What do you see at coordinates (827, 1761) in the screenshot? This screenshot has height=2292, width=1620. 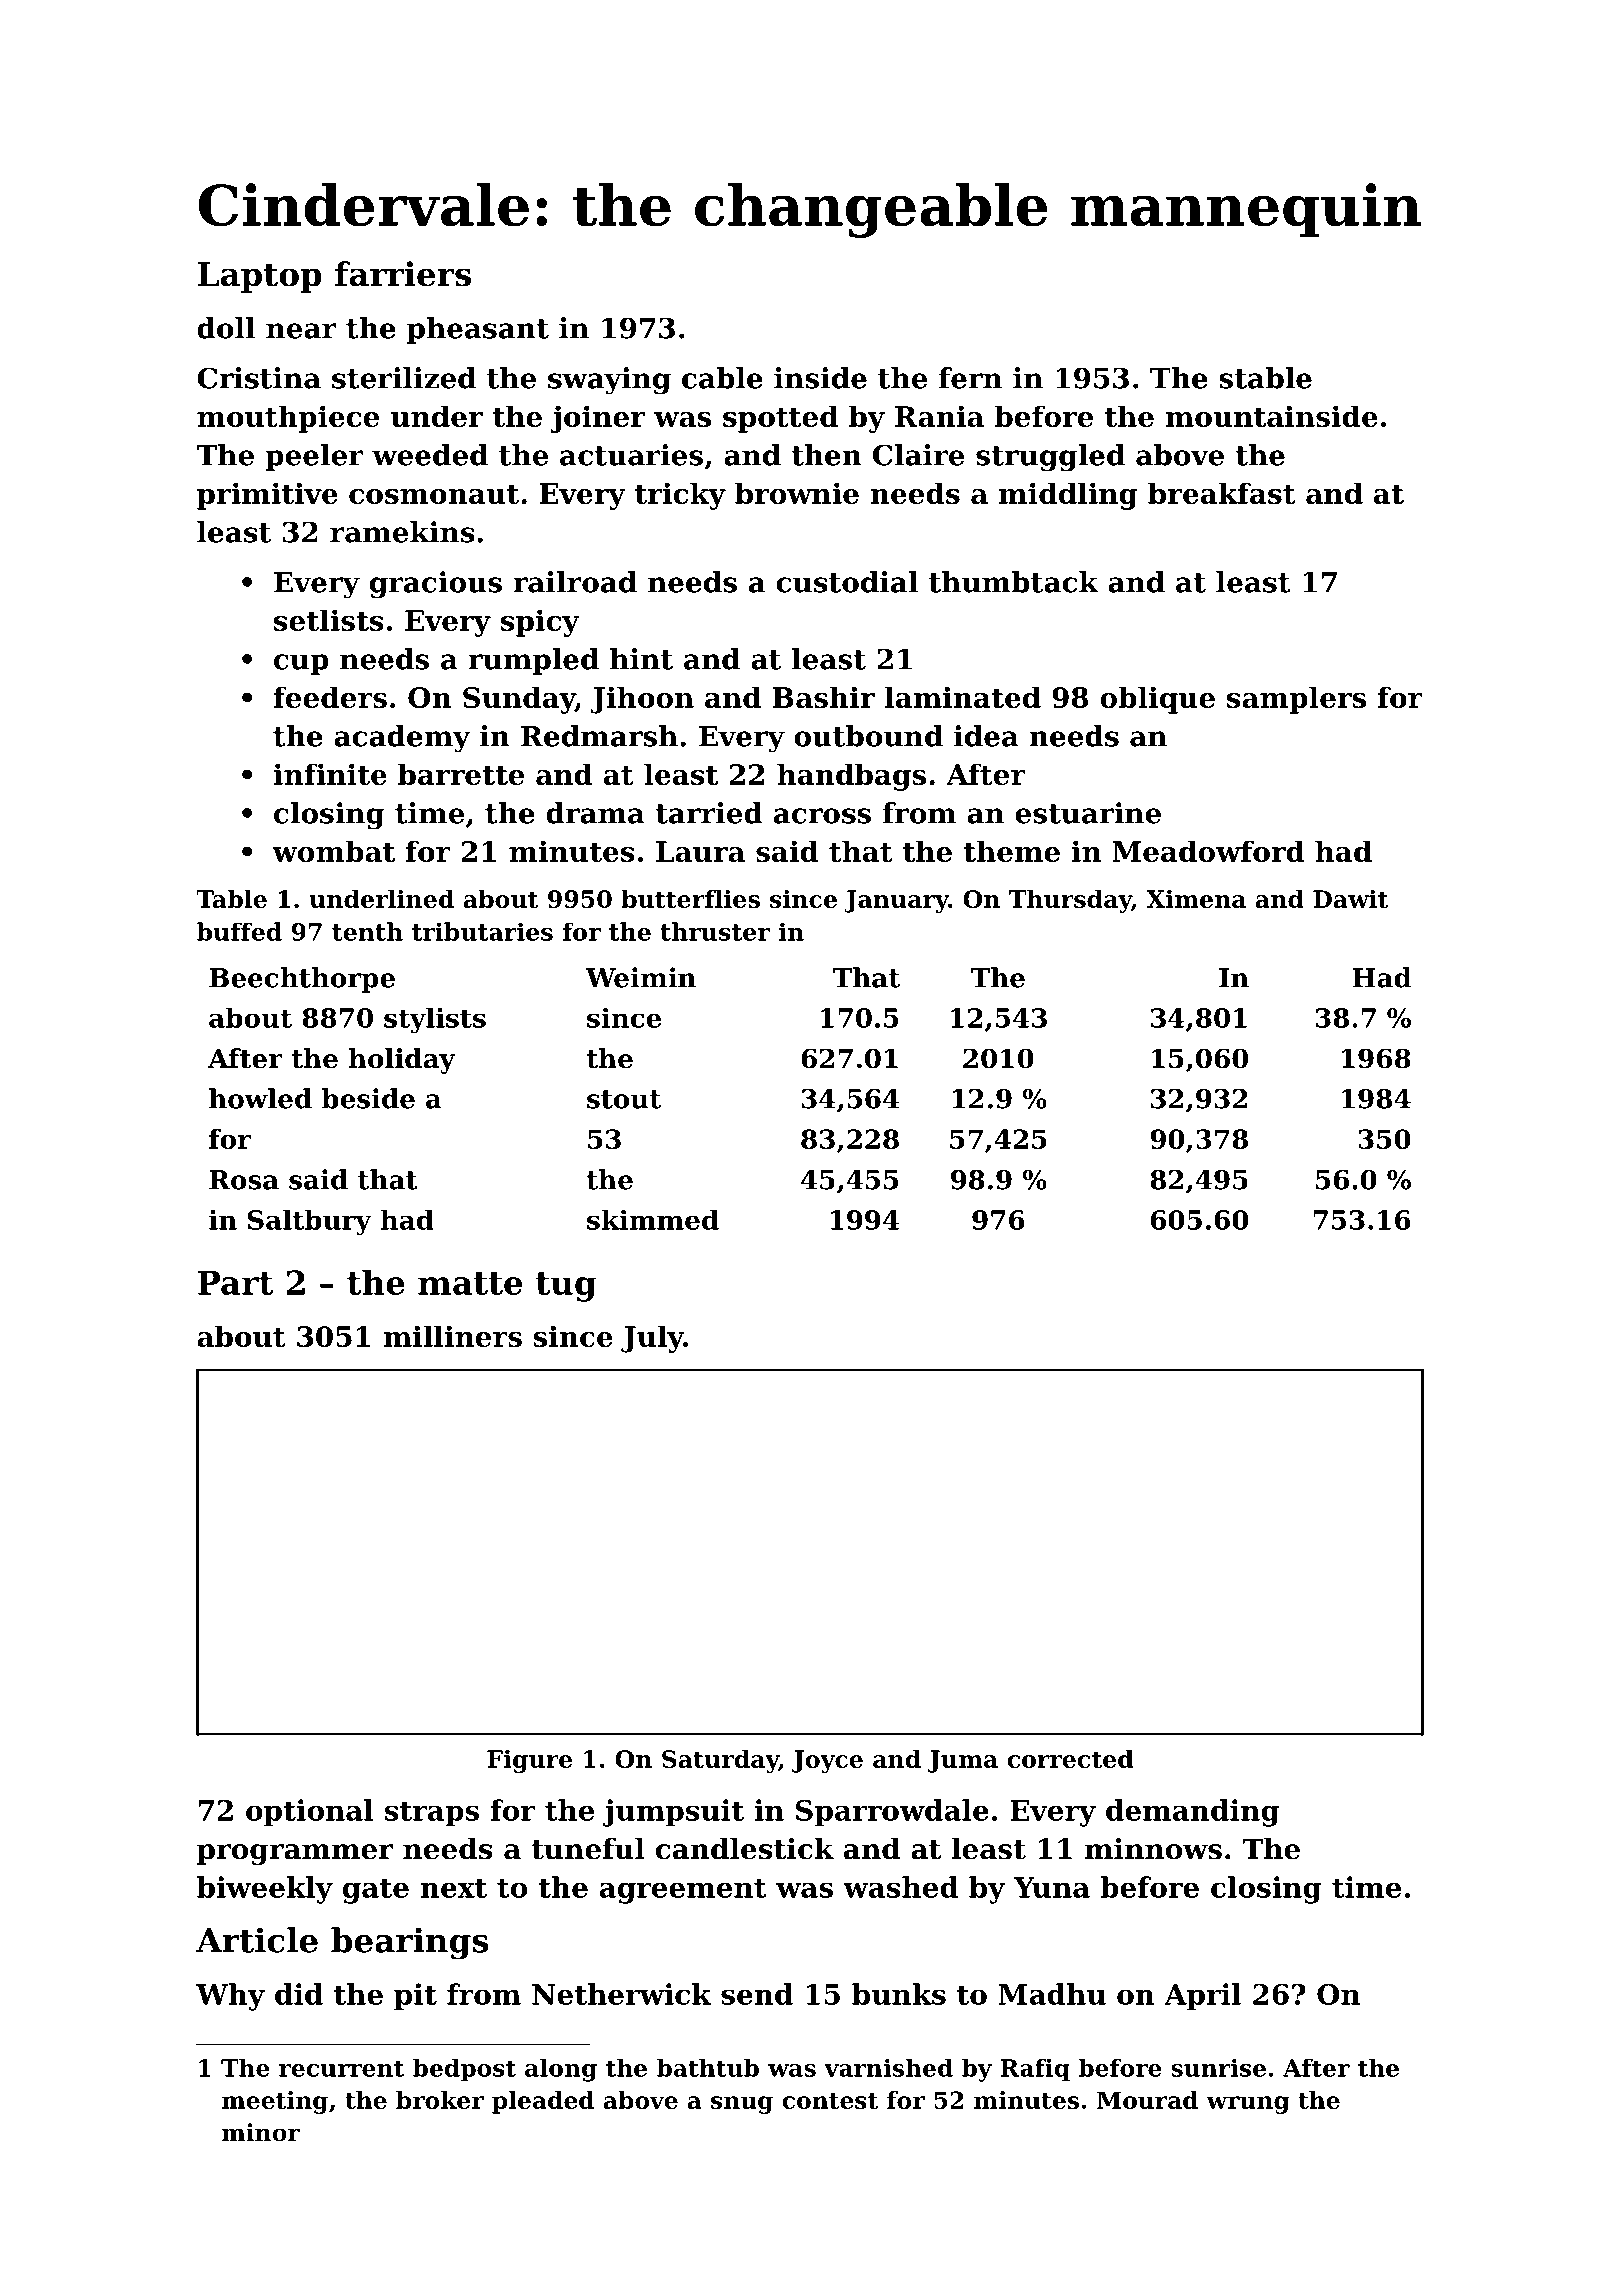 I see `Joyce` at bounding box center [827, 1761].
